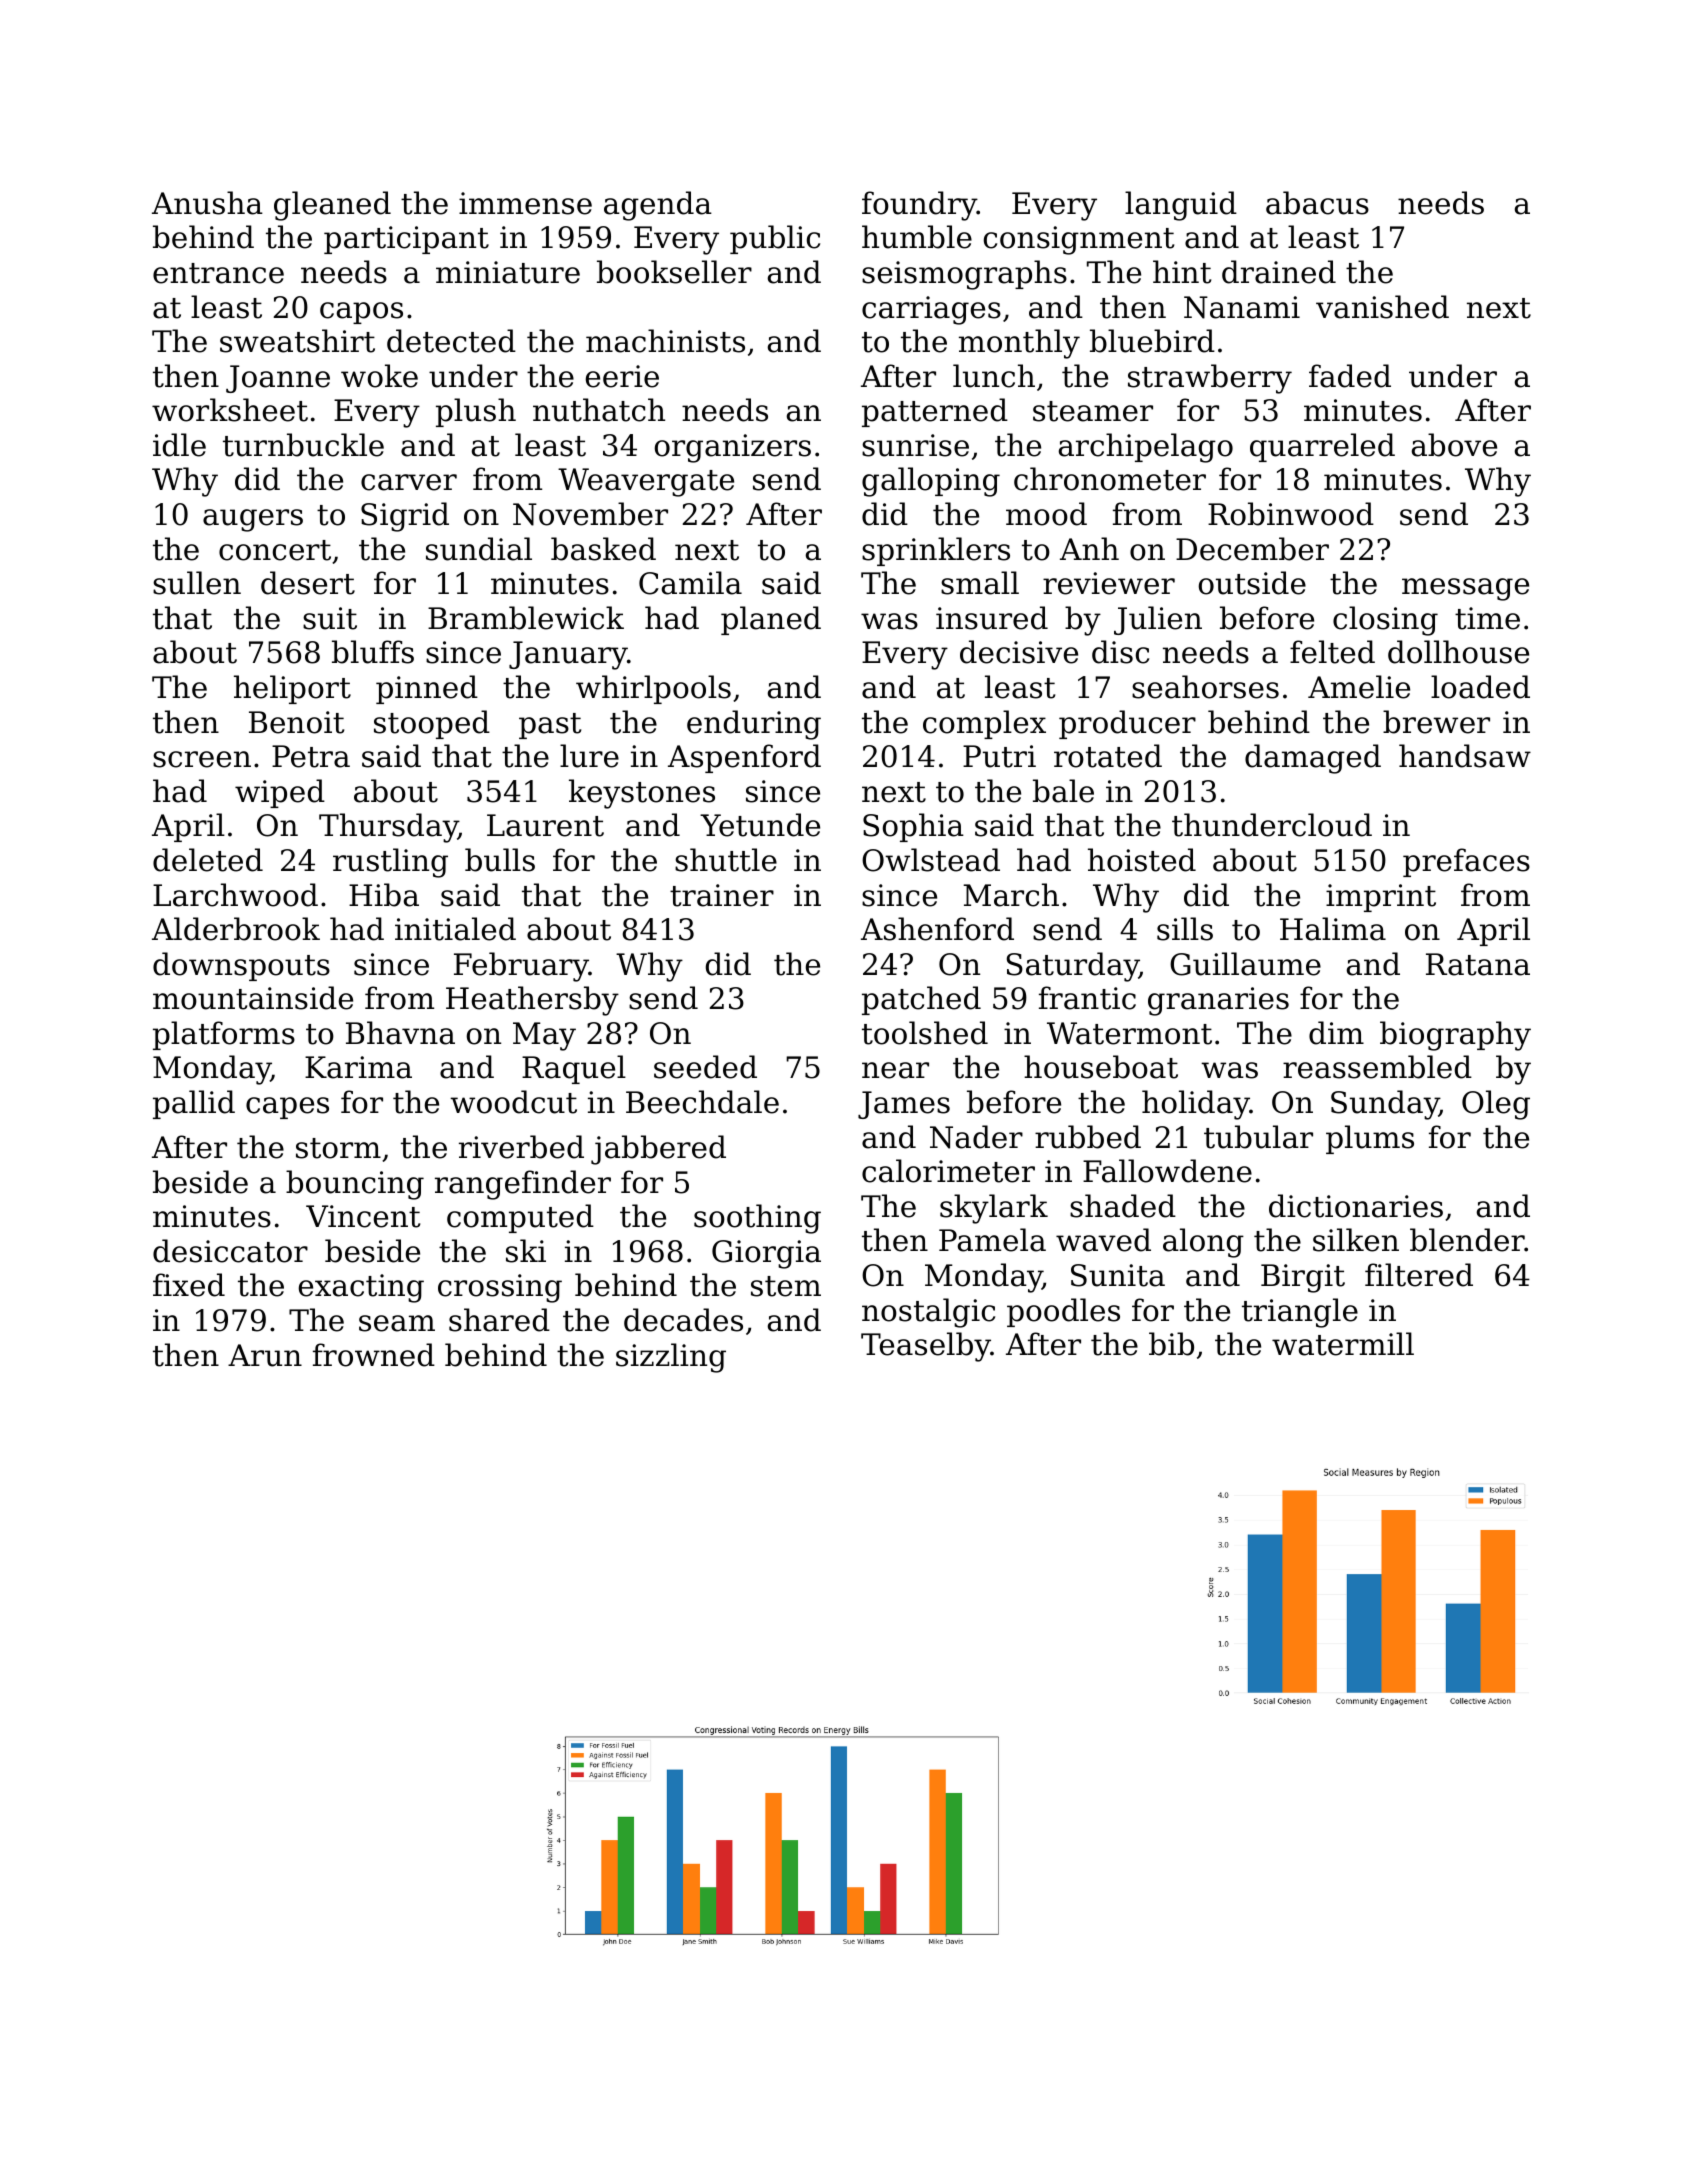 The height and width of the screenshot is (2178, 1683). What do you see at coordinates (1127, 724) in the screenshot?
I see `producer` at bounding box center [1127, 724].
